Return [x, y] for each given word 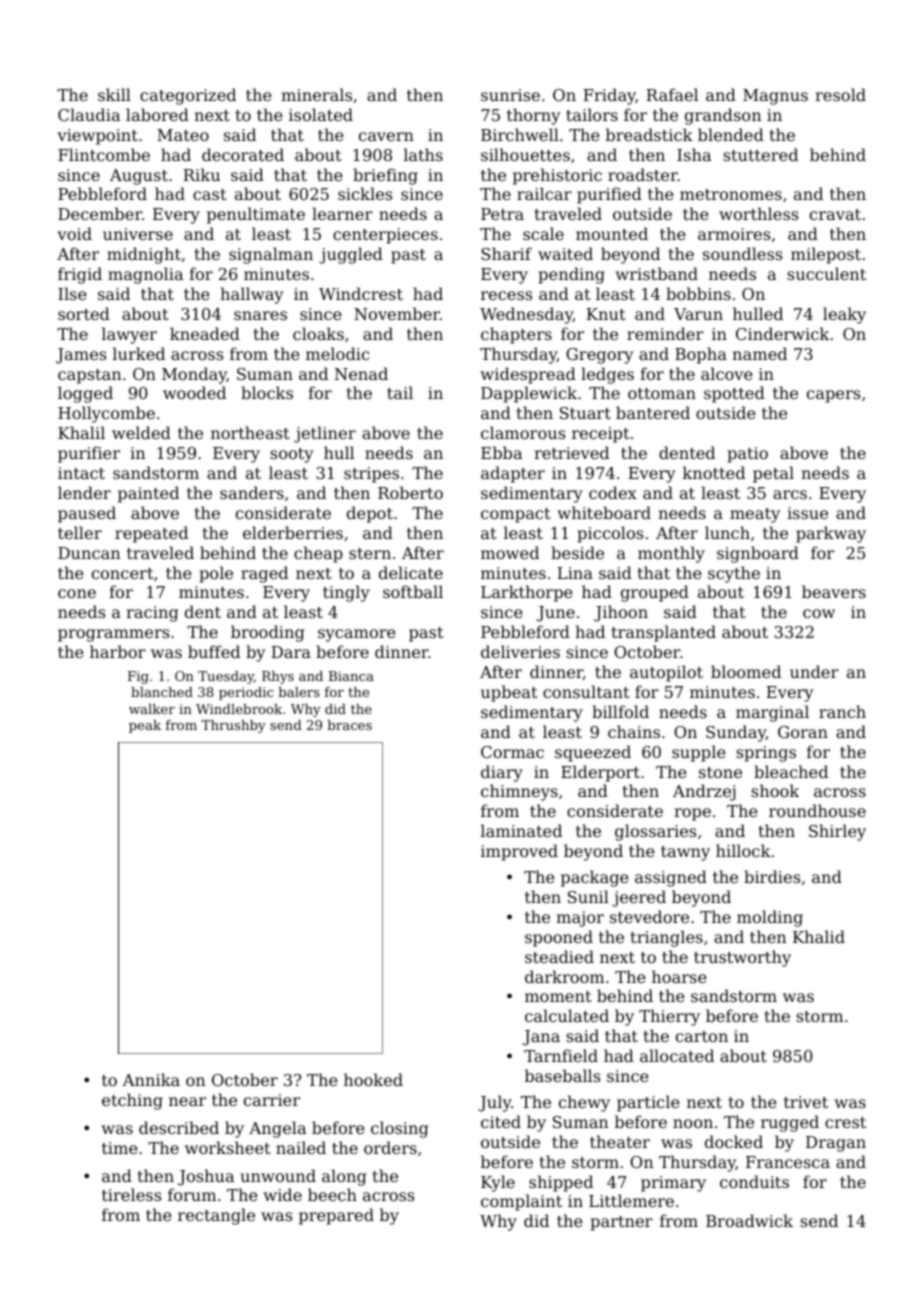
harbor [118, 651]
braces [350, 725]
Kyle [498, 1183]
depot [370, 514]
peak [145, 726]
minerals [316, 94]
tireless [131, 1194]
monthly [671, 554]
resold [840, 94]
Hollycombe [106, 414]
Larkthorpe [527, 593]
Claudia [89, 114]
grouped [655, 593]
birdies [772, 876]
